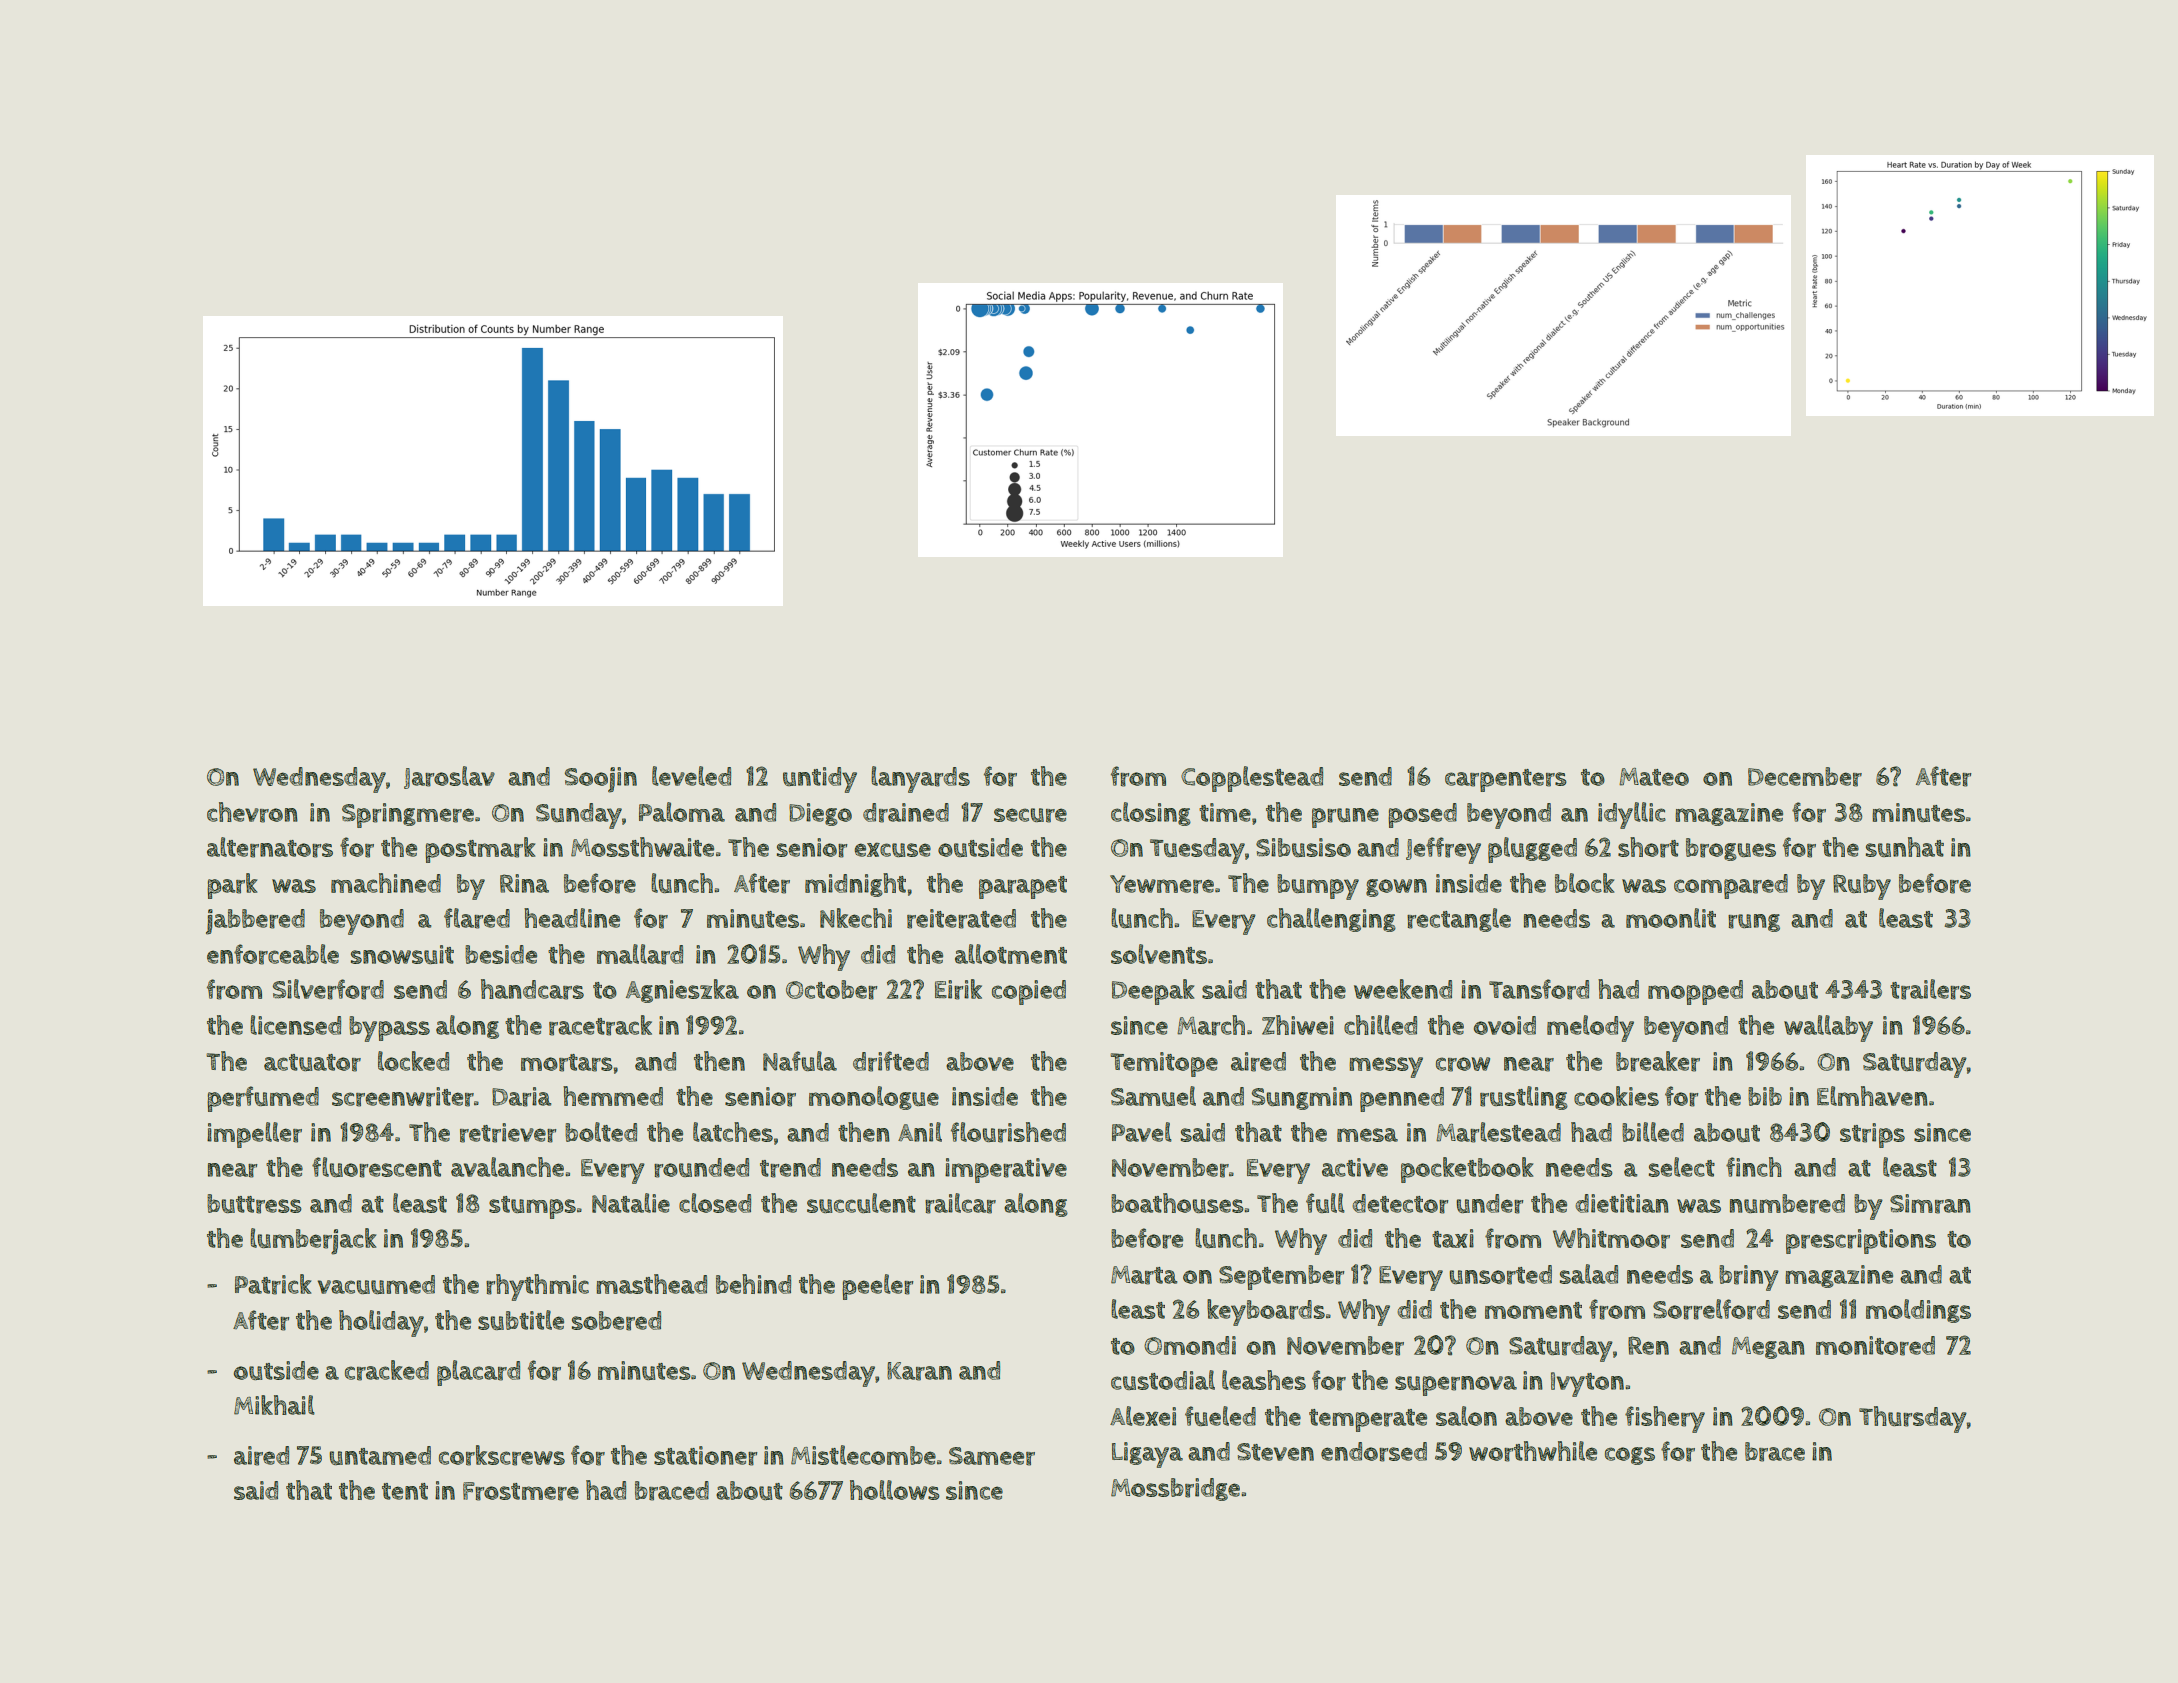 The height and width of the page is (1683, 2178). Describe the element at coordinates (1632, 815) in the page. I see `idyllic` at that location.
